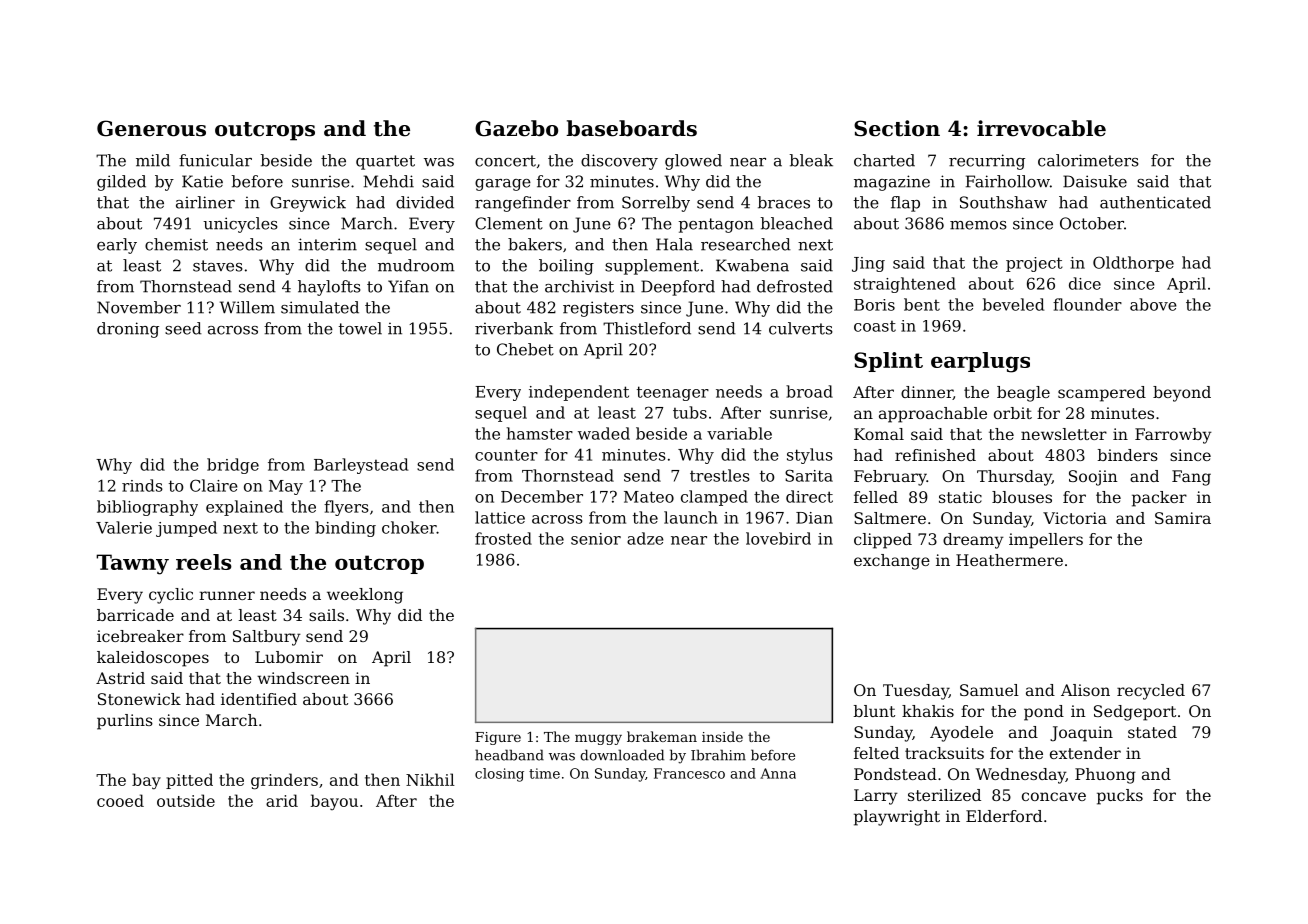 This screenshot has width=1308, height=924. I want to click on teenager, so click(673, 393).
